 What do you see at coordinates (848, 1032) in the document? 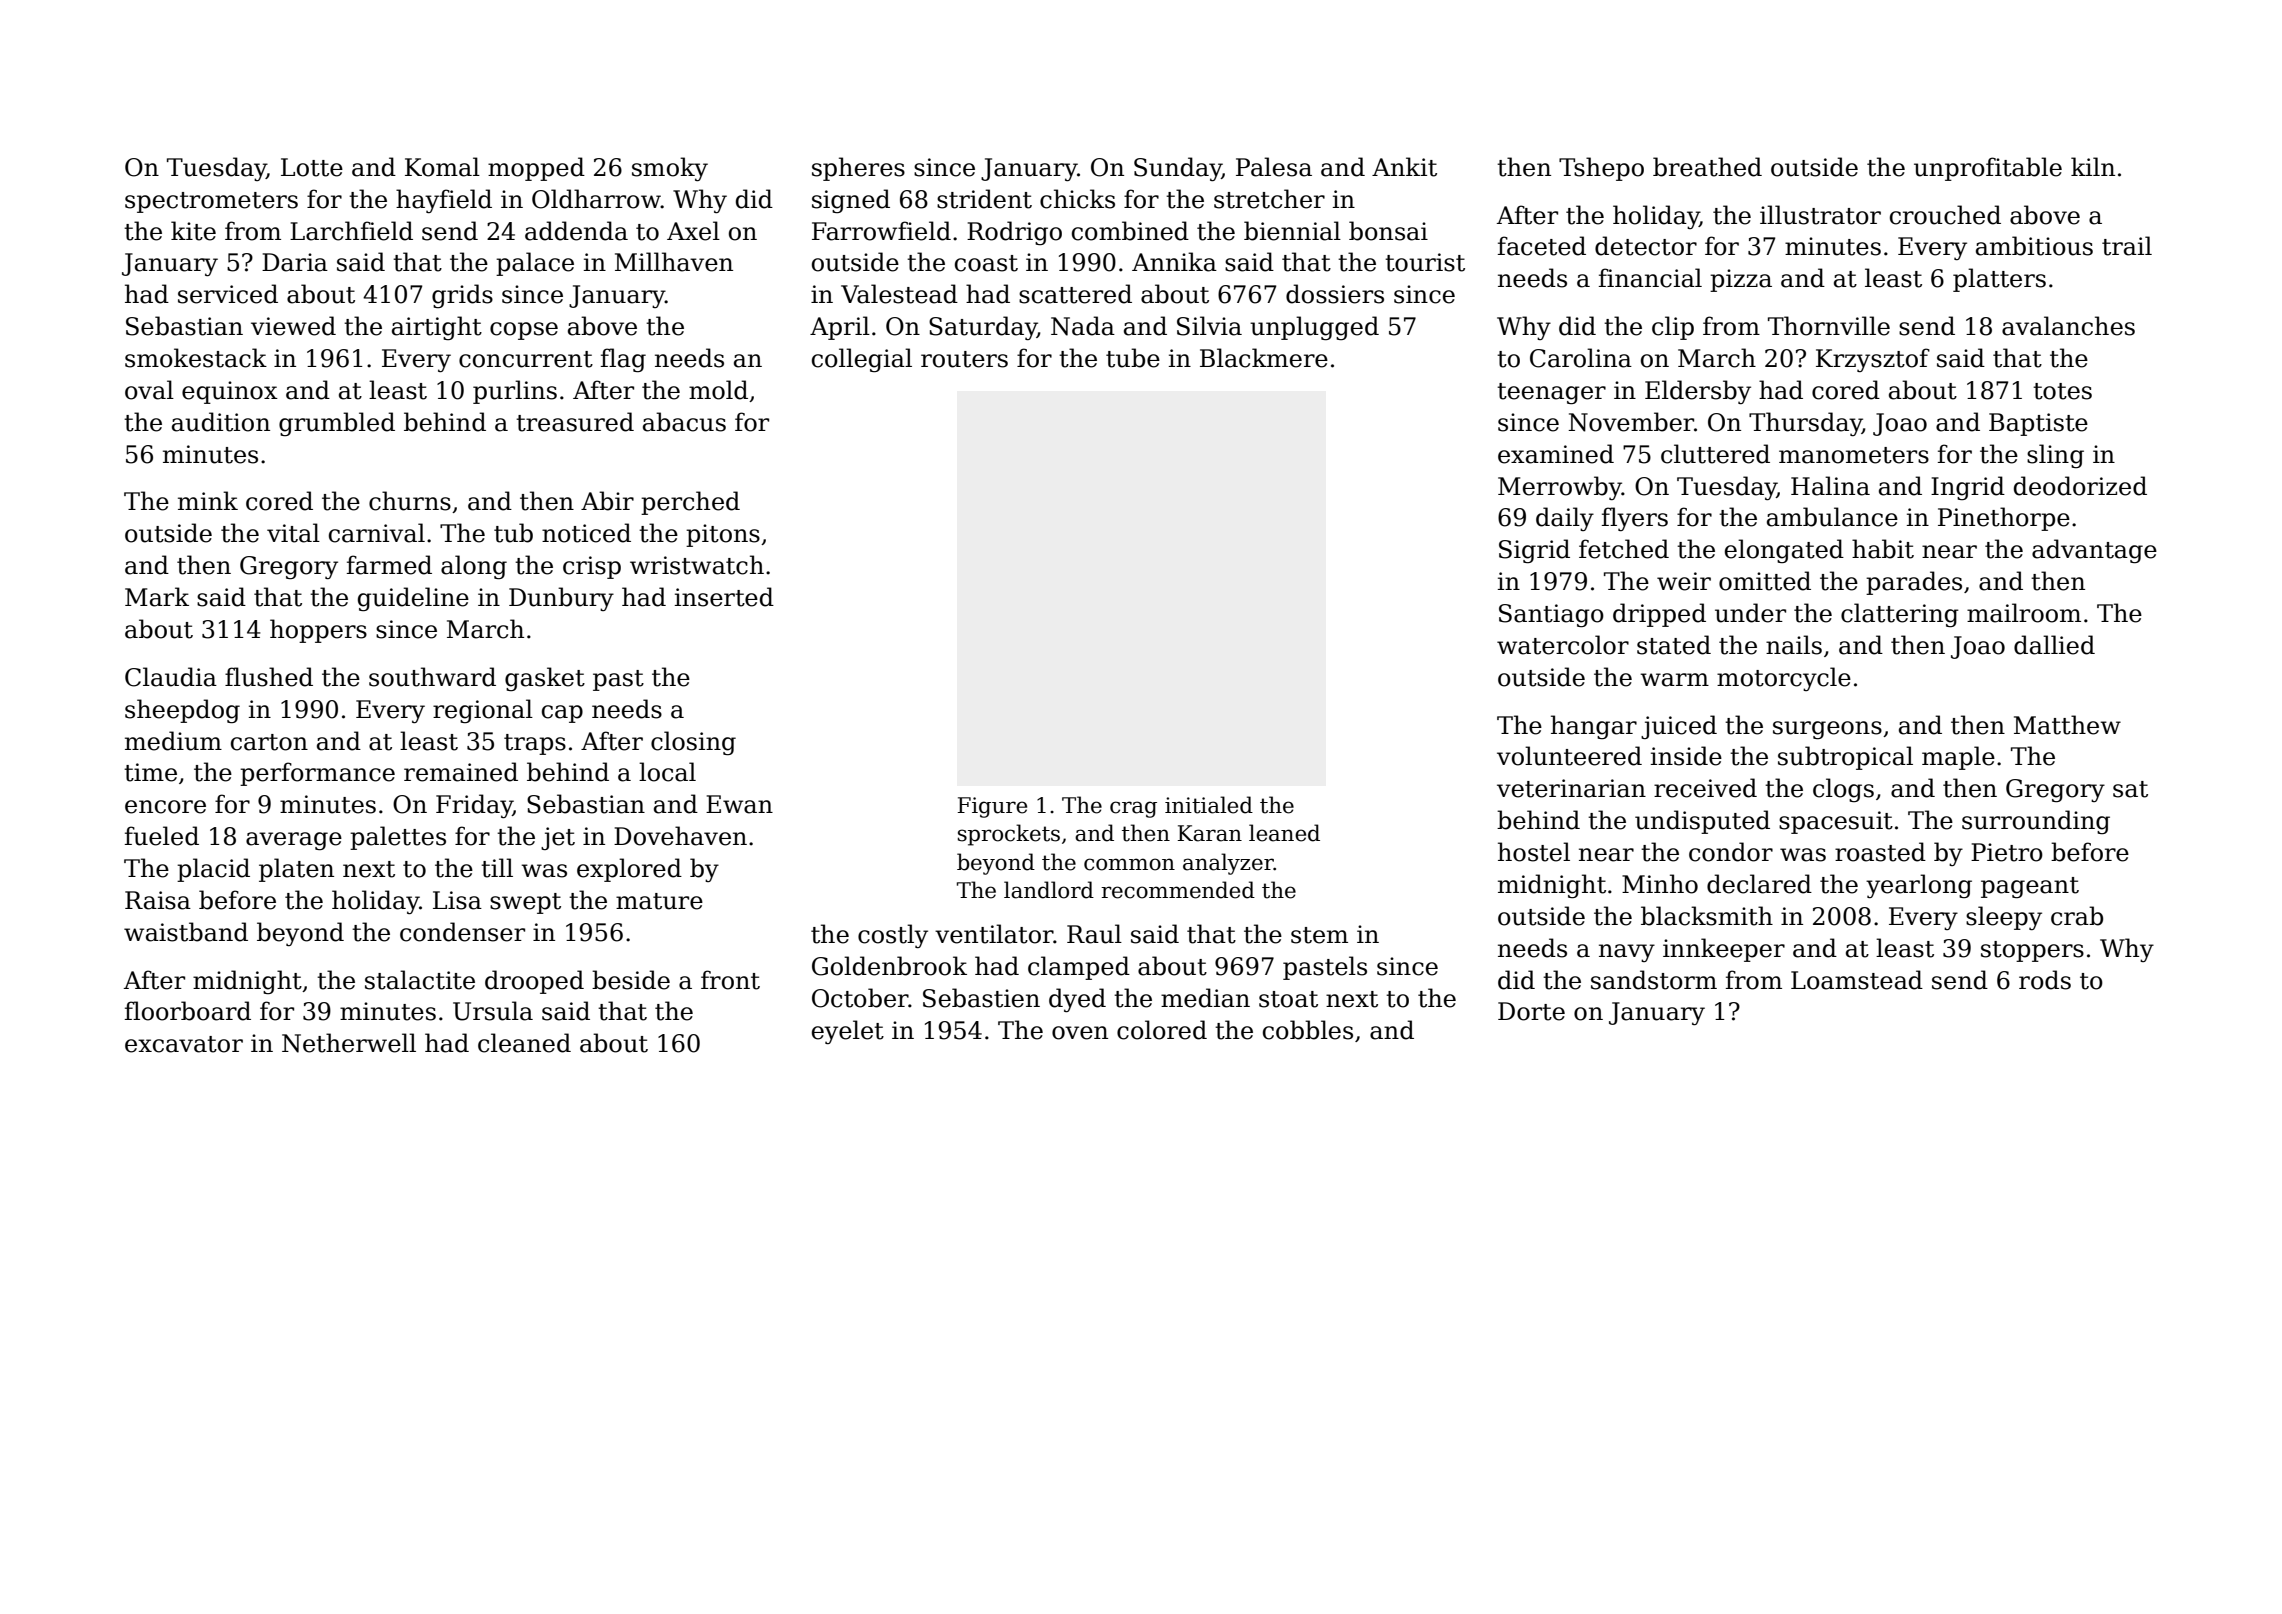
I see `eyelet` at bounding box center [848, 1032].
